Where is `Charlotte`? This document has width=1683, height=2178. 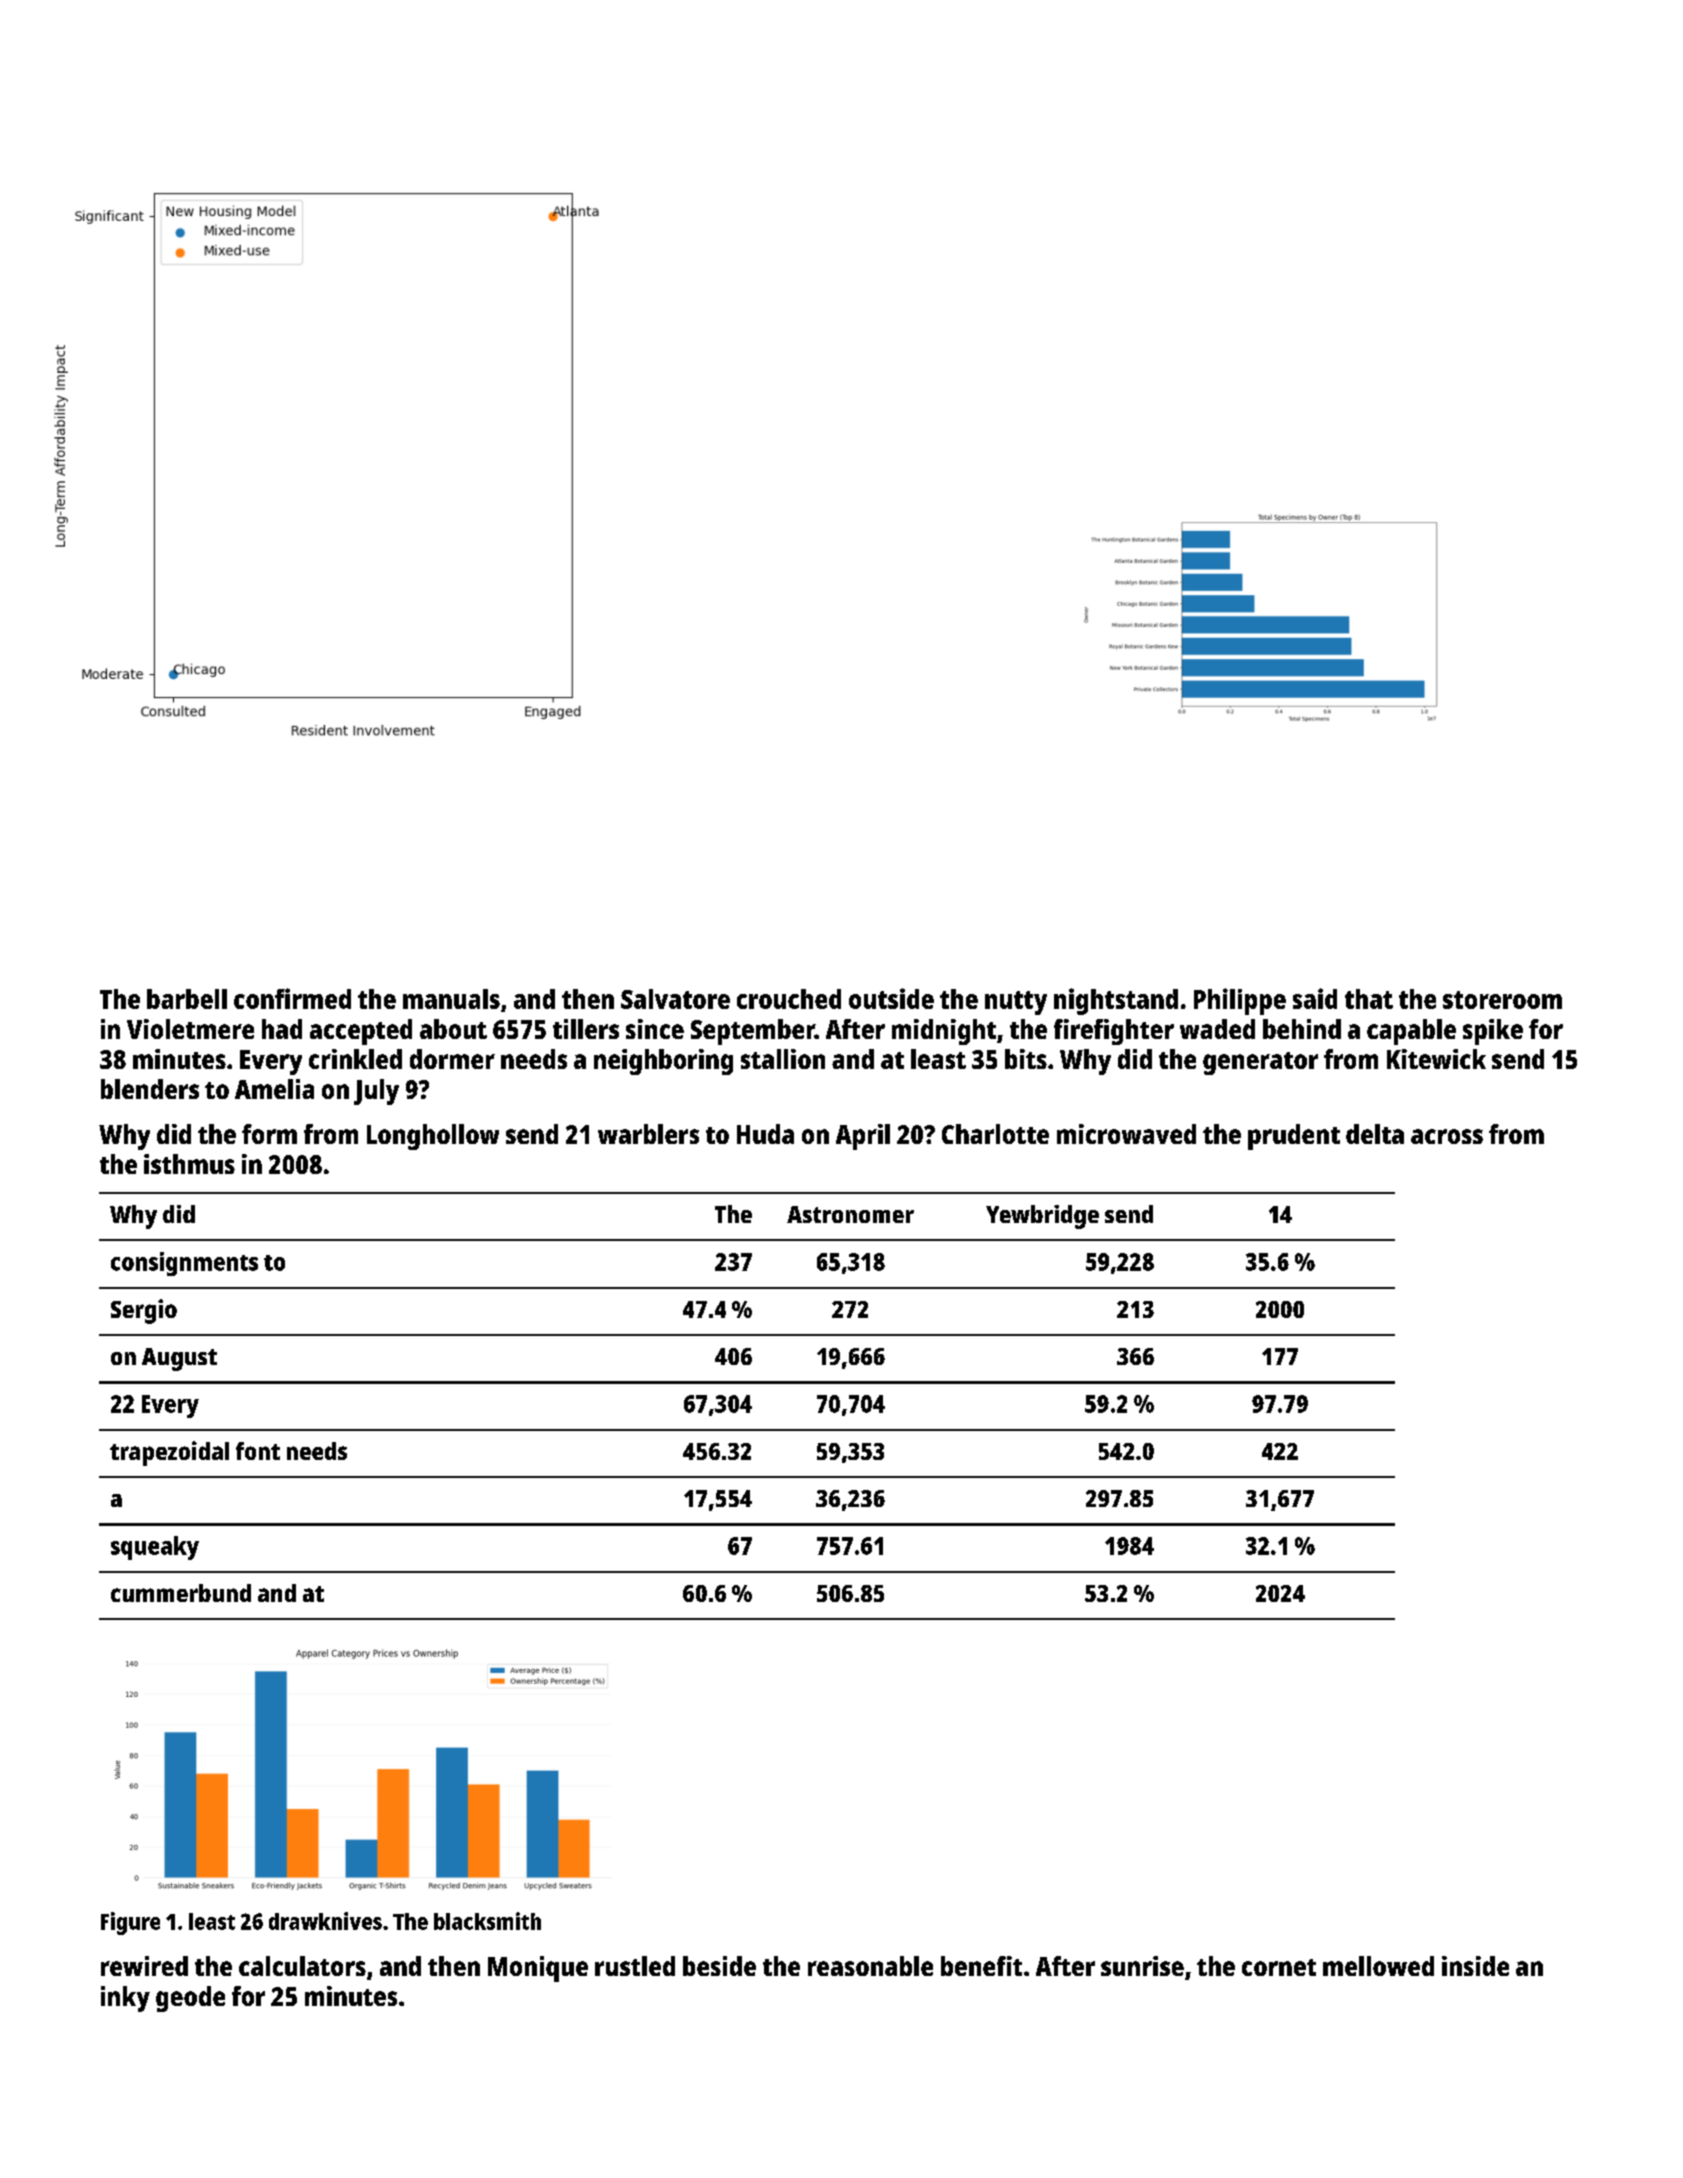
Charlotte is located at coordinates (995, 1134).
